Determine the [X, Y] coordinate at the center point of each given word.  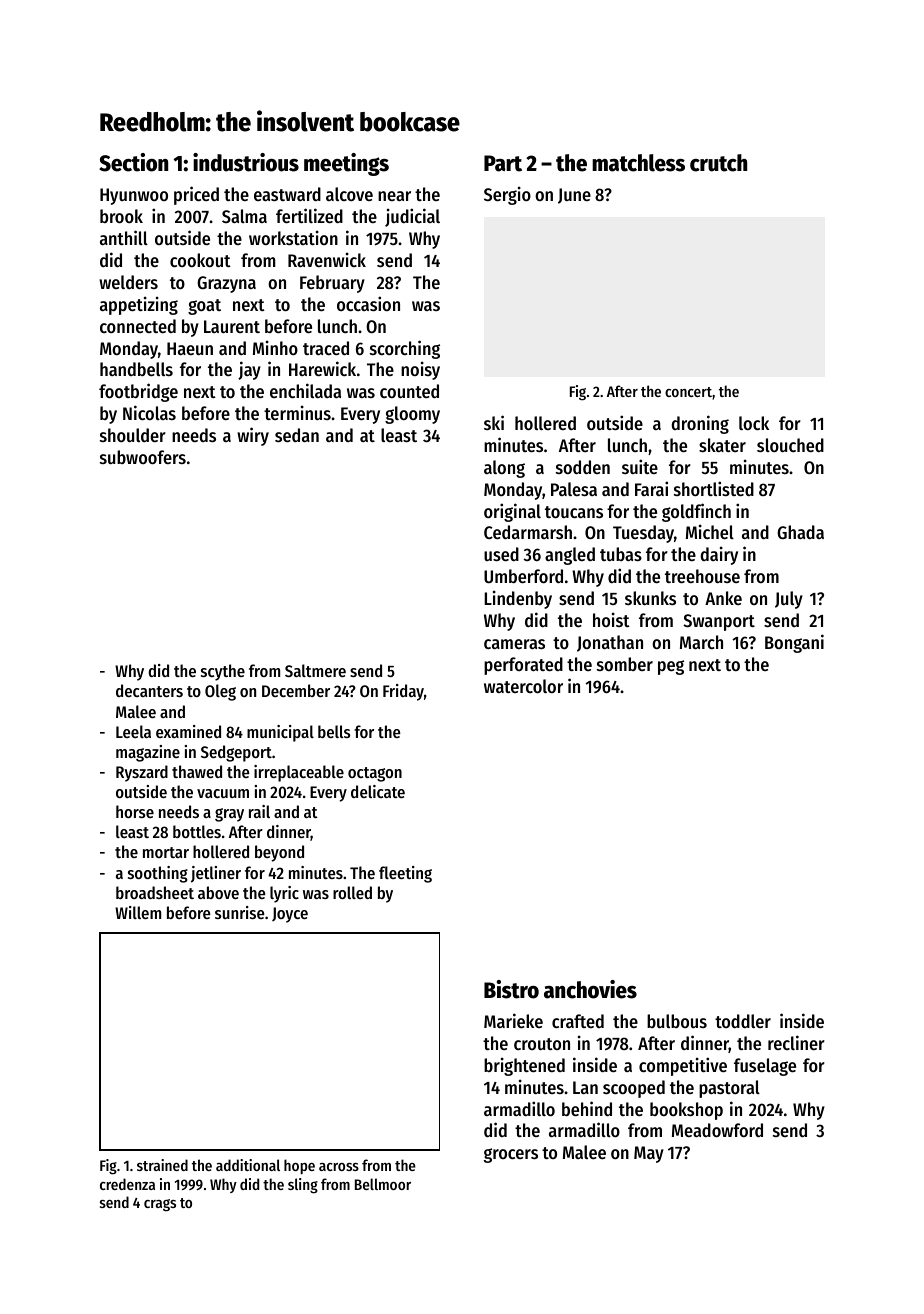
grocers [511, 1155]
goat [204, 307]
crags [160, 1205]
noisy [420, 370]
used [501, 554]
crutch [718, 163]
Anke [723, 598]
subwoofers [143, 457]
